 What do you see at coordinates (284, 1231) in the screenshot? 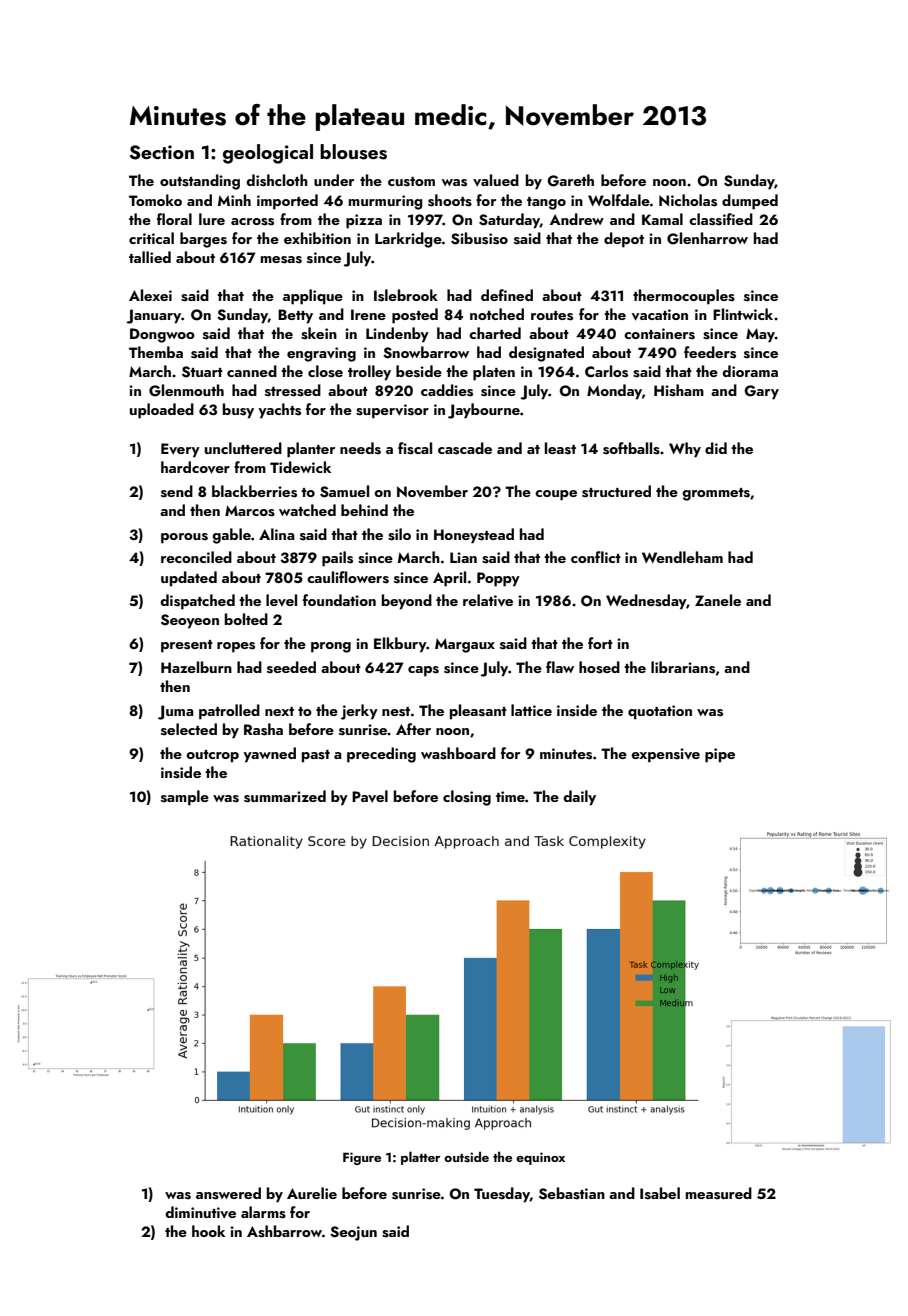
I see `Ashbarrow` at bounding box center [284, 1231].
